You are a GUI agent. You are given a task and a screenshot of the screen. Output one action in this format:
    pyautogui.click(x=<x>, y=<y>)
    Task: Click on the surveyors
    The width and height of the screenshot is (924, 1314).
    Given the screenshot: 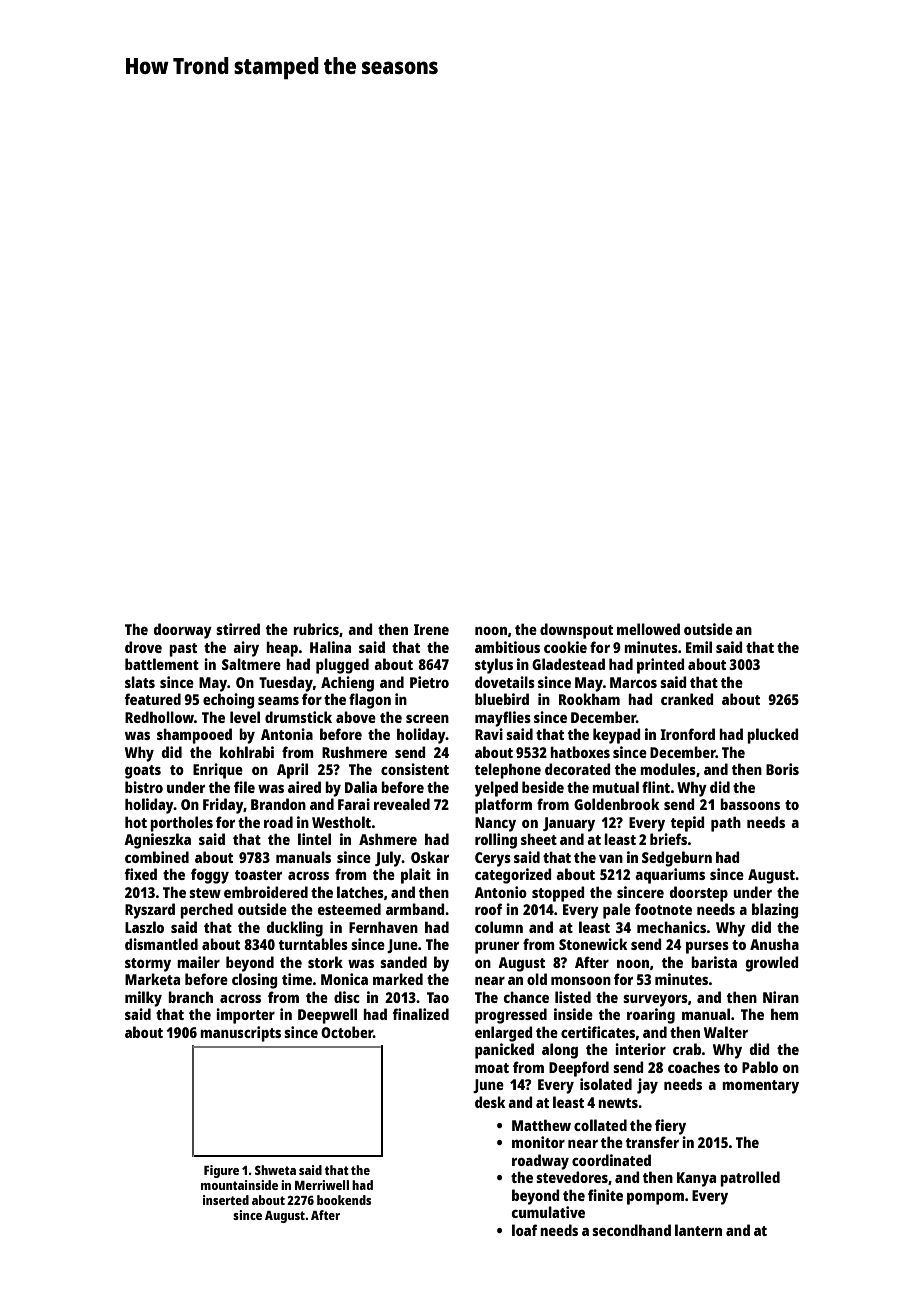 What is the action you would take?
    pyautogui.click(x=655, y=1001)
